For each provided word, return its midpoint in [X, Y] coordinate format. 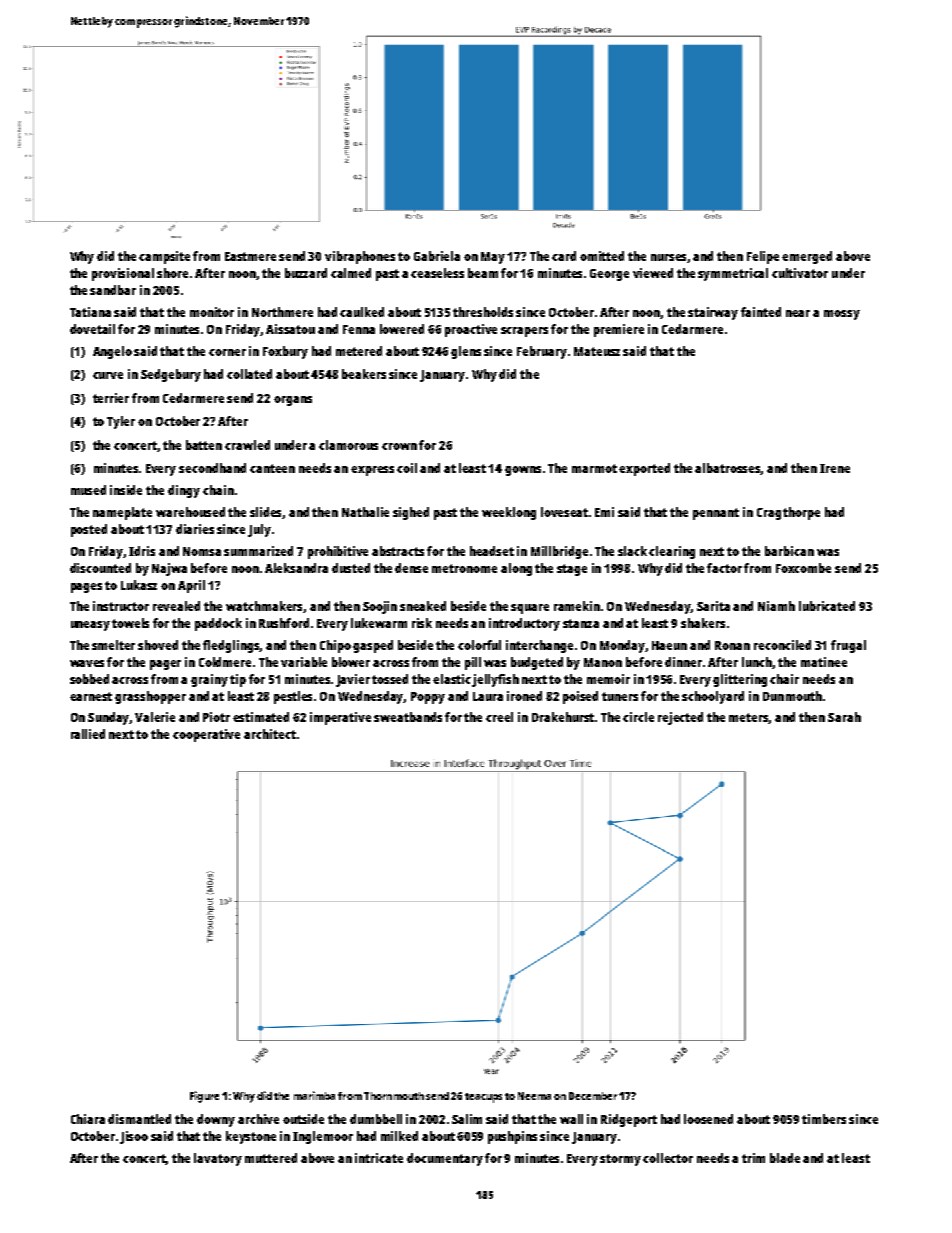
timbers [824, 1119]
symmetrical [733, 274]
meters [749, 718]
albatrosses [728, 469]
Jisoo [134, 1137]
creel [499, 717]
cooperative [206, 735]
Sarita [713, 606]
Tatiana [90, 312]
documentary [445, 1159]
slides [266, 513]
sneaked [423, 606]
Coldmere [225, 662]
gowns [523, 471]
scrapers [524, 332]
